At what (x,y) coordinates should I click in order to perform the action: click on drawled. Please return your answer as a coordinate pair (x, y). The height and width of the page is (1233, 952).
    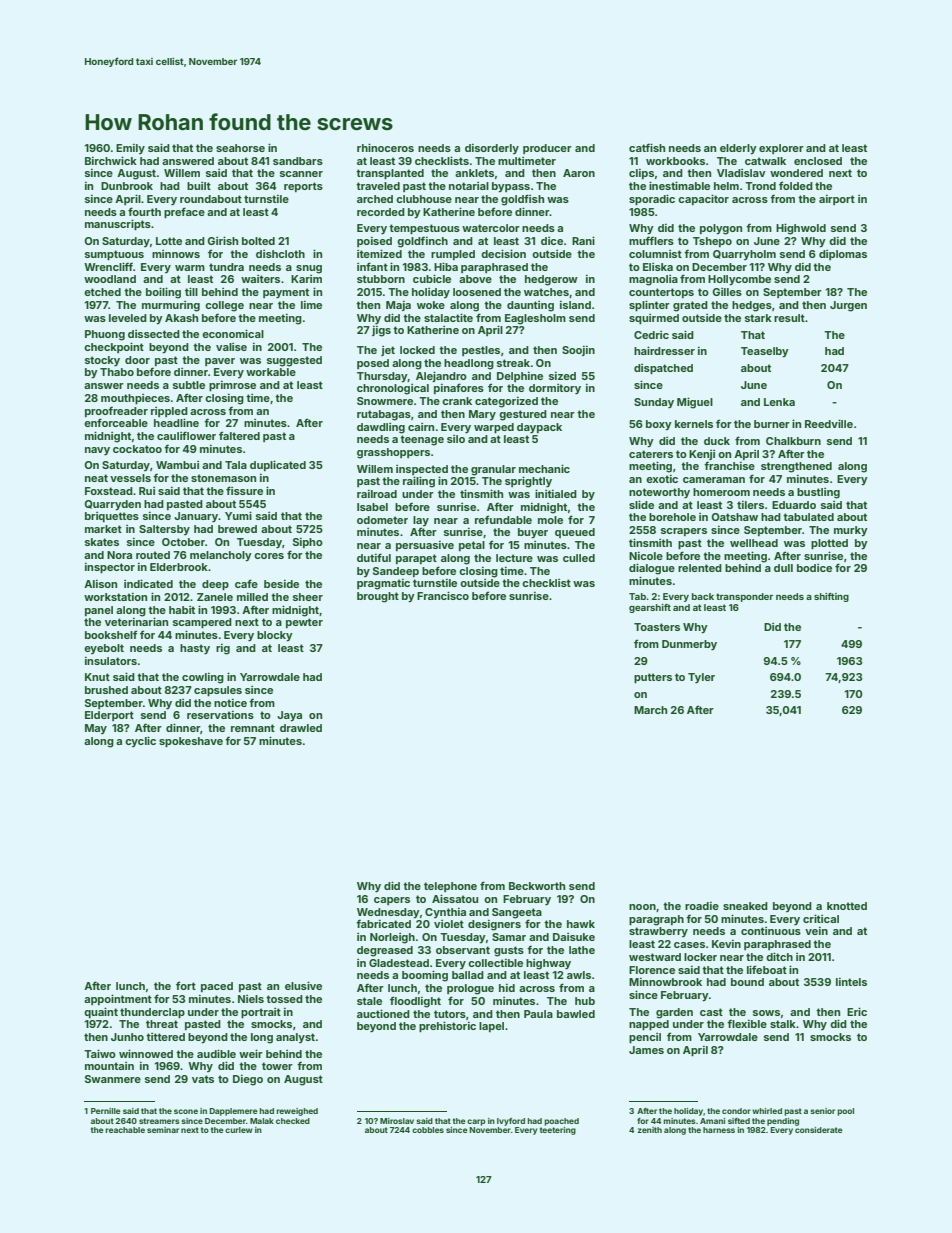
    Looking at the image, I should click on (301, 728).
